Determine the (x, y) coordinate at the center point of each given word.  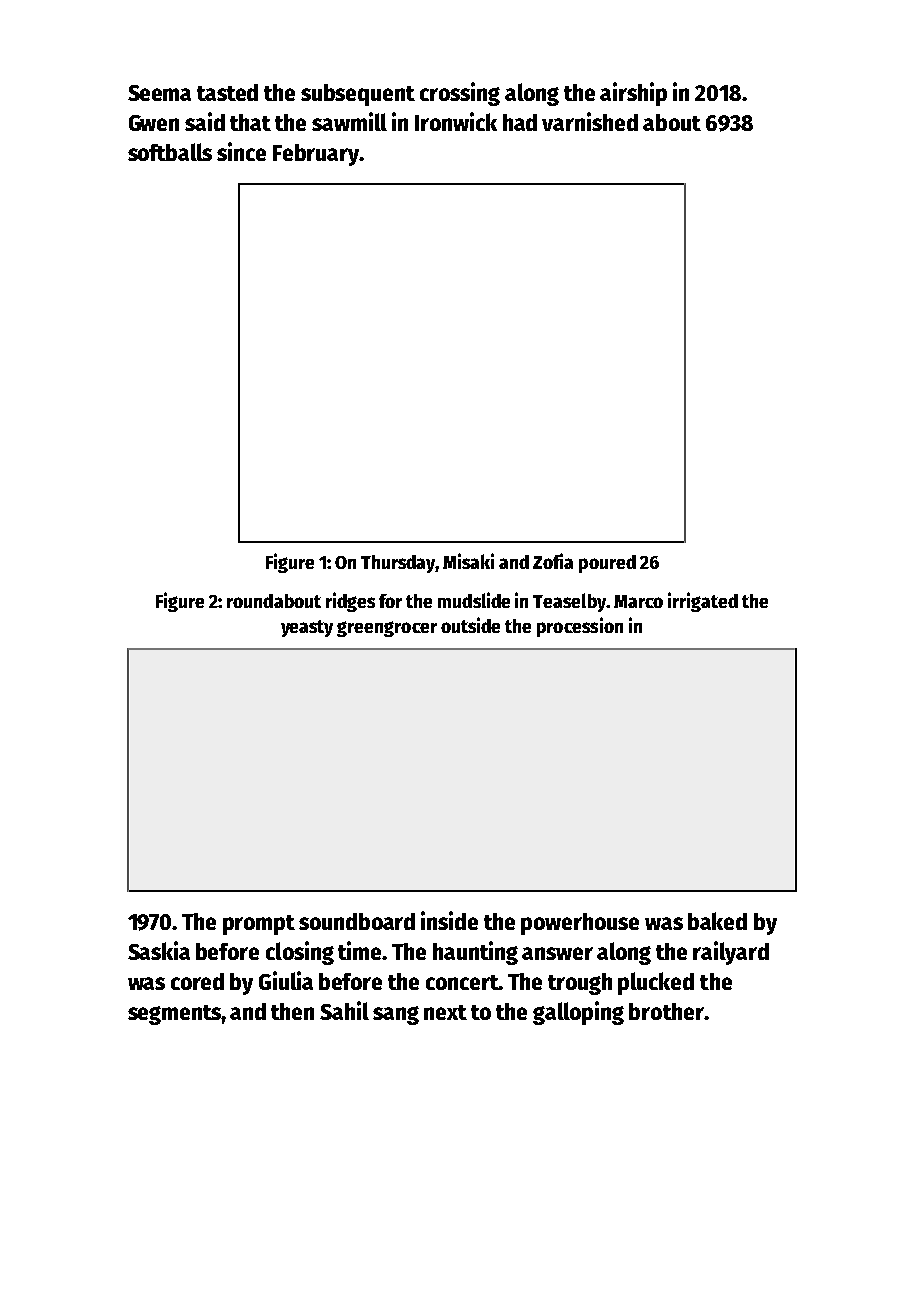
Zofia (553, 561)
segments (174, 1015)
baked (717, 921)
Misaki (468, 561)
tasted (227, 92)
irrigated (703, 602)
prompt (259, 925)
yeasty (307, 628)
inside (449, 920)
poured (607, 564)
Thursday (398, 564)
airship (633, 94)
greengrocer (387, 629)
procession (580, 627)
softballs (170, 152)
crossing (460, 94)
